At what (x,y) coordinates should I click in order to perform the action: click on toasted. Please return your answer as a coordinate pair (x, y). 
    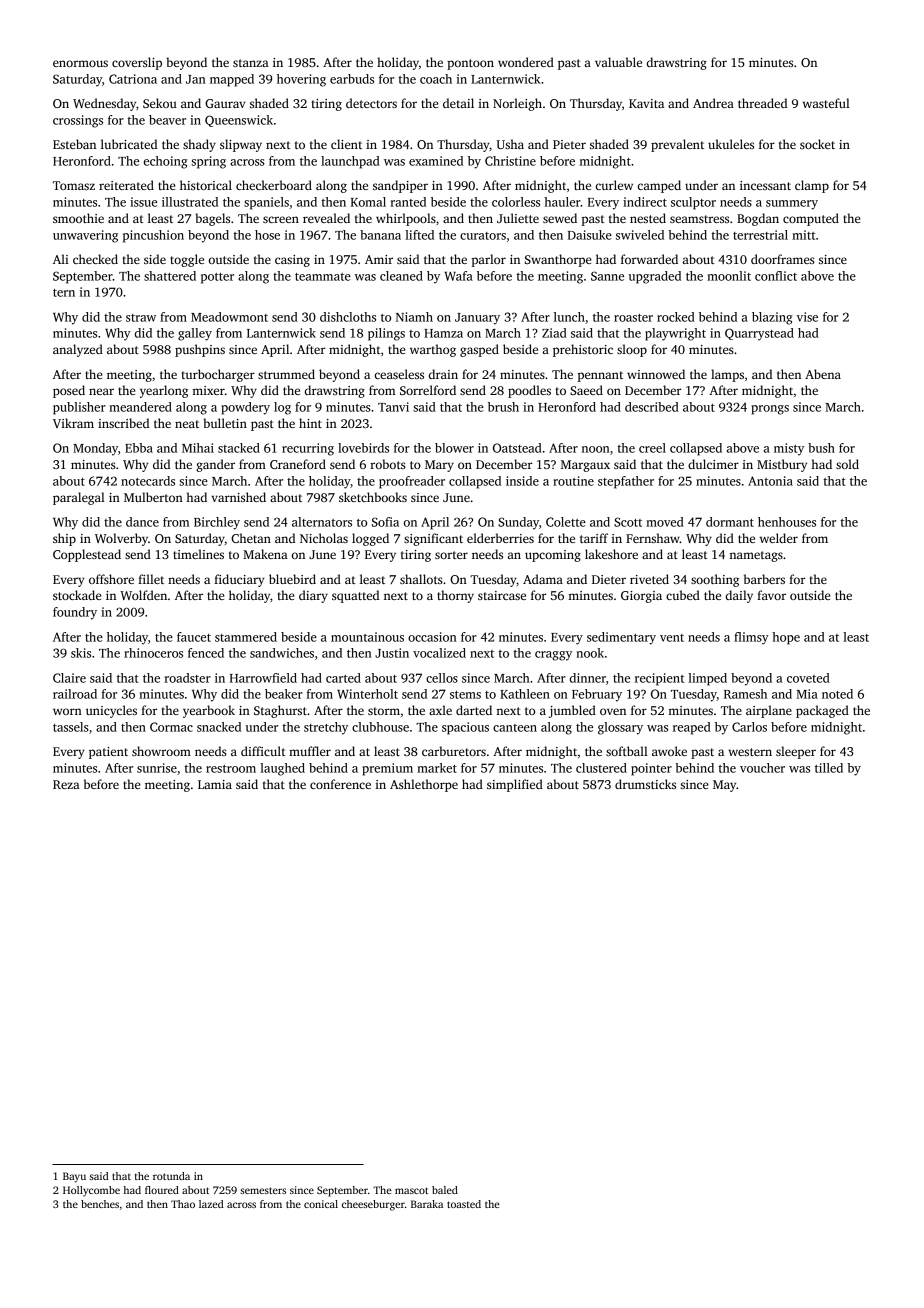
    Looking at the image, I should click on (464, 1204).
